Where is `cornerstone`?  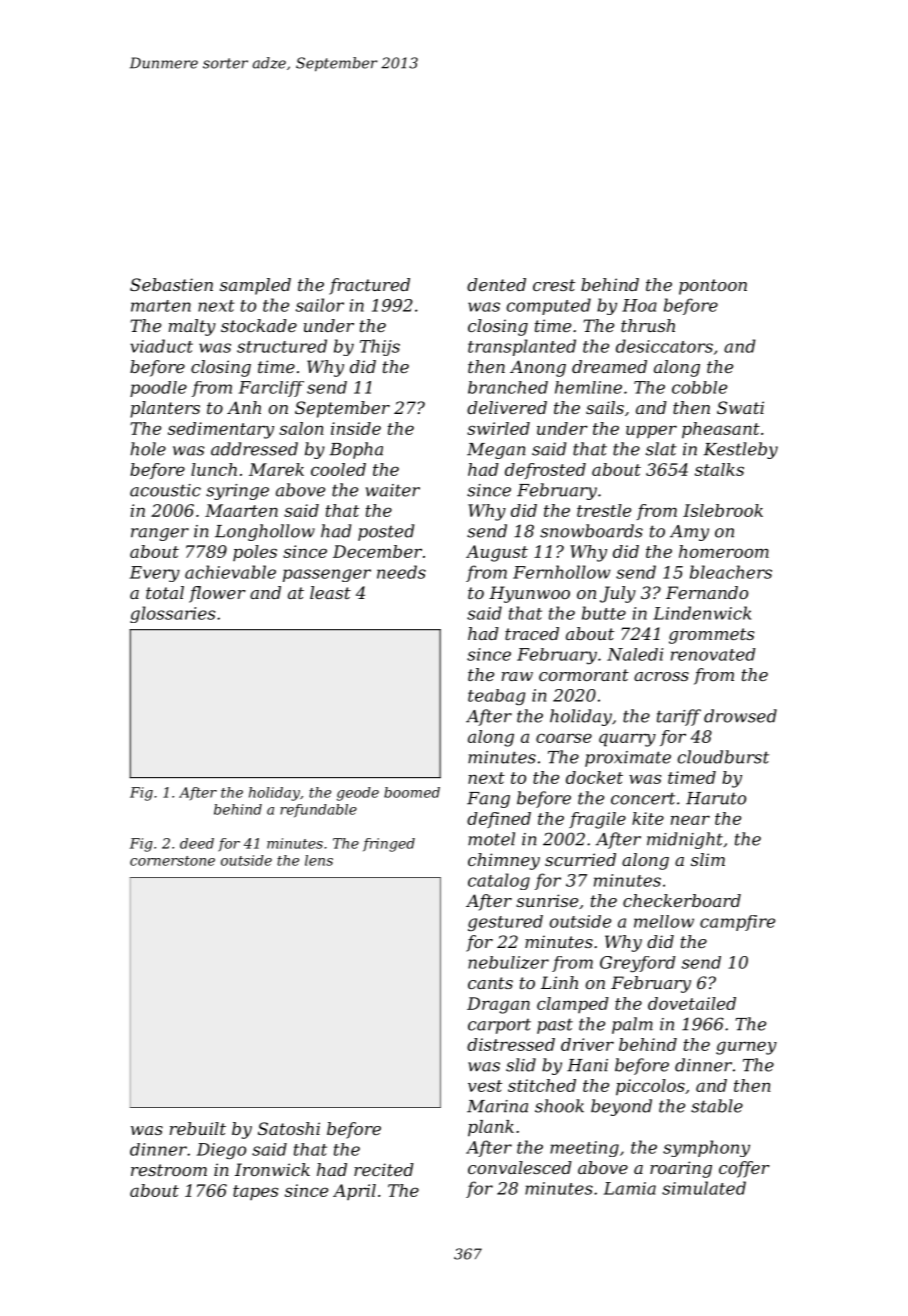 cornerstone is located at coordinates (172, 861).
